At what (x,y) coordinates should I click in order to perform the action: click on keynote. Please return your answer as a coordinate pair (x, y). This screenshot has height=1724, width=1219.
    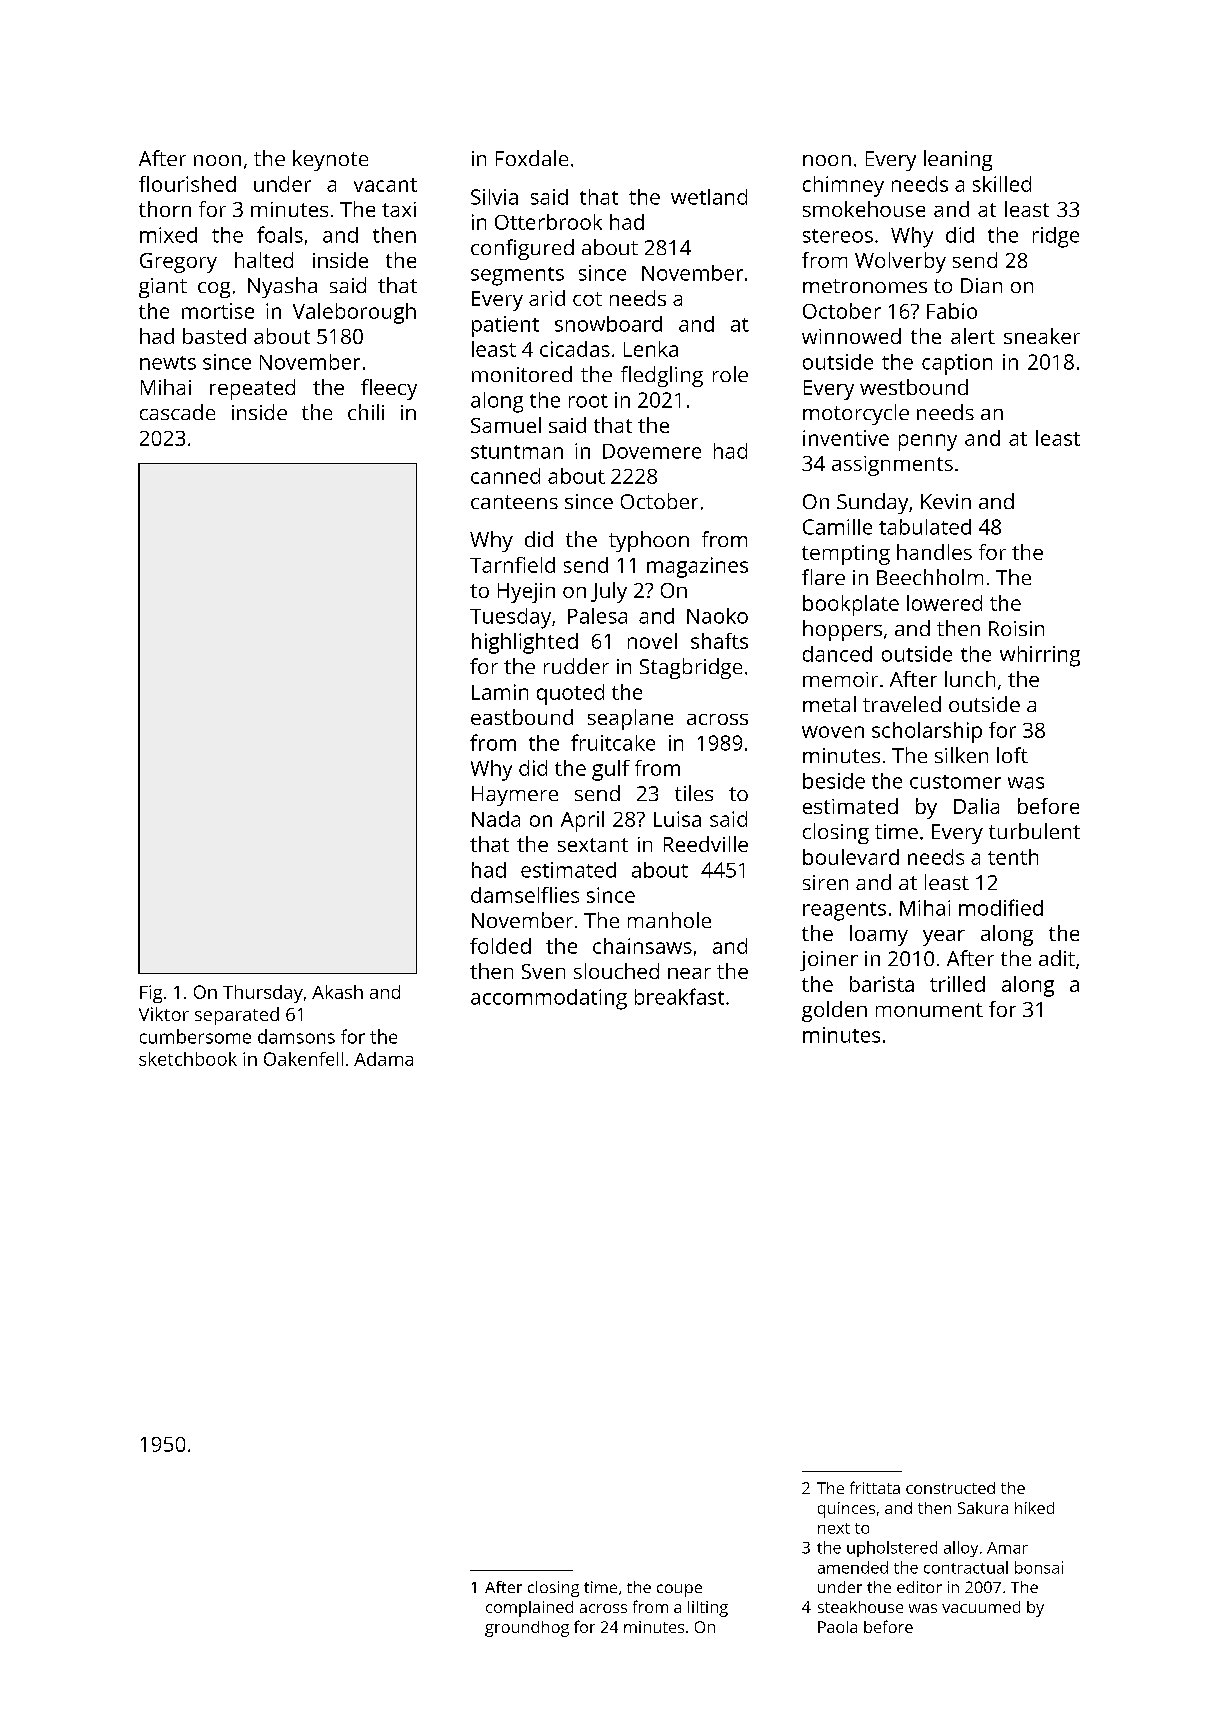
    Looking at the image, I should click on (330, 160).
